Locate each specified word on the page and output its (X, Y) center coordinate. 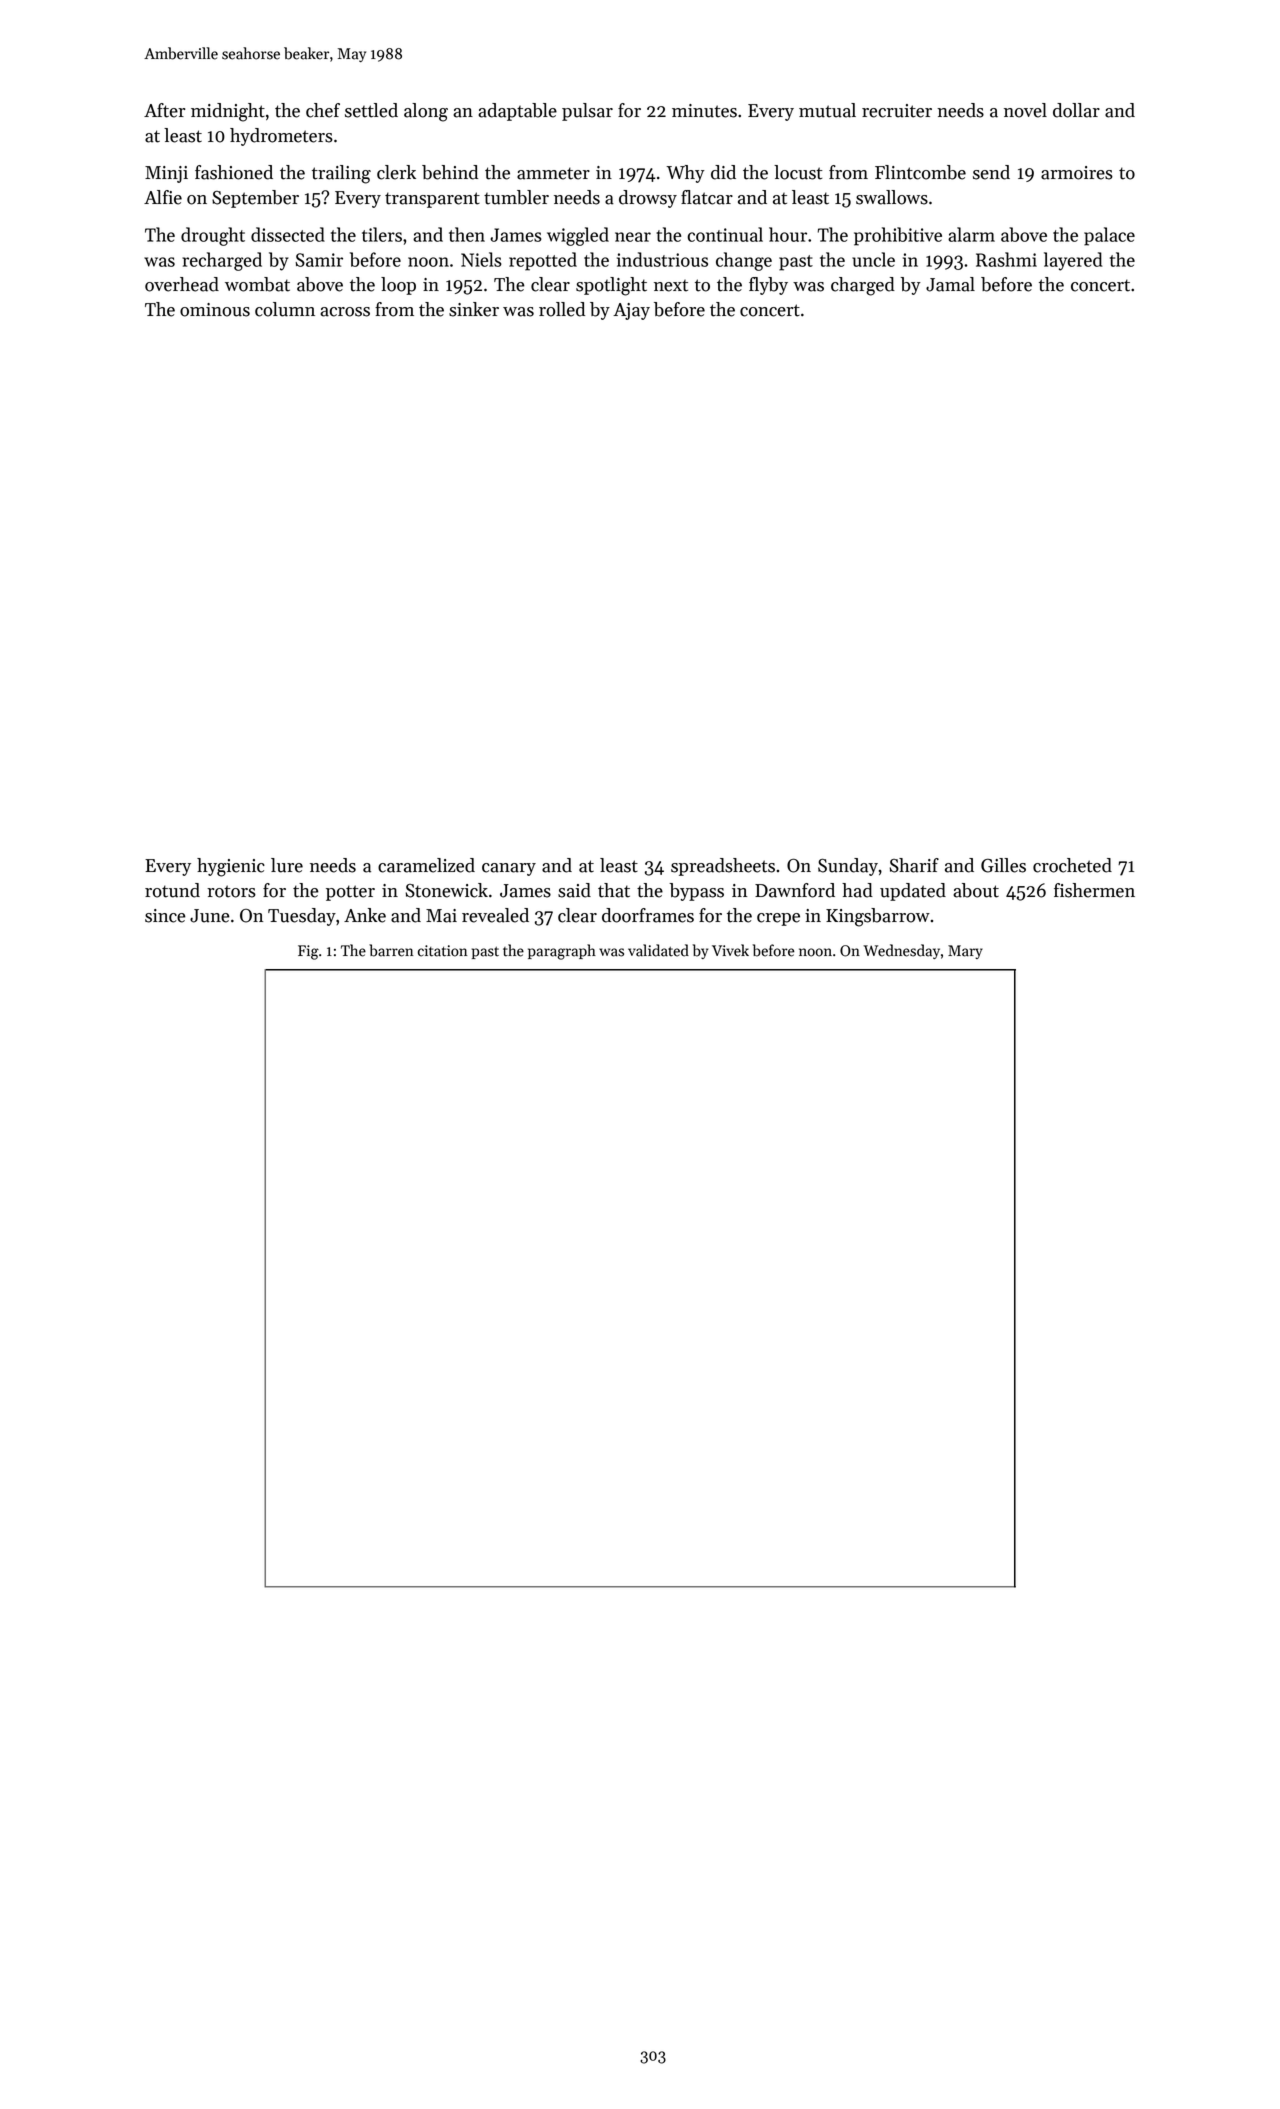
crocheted (1072, 865)
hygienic (231, 867)
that (614, 890)
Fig (308, 952)
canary (509, 869)
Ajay (631, 311)
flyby (768, 286)
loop (398, 286)
